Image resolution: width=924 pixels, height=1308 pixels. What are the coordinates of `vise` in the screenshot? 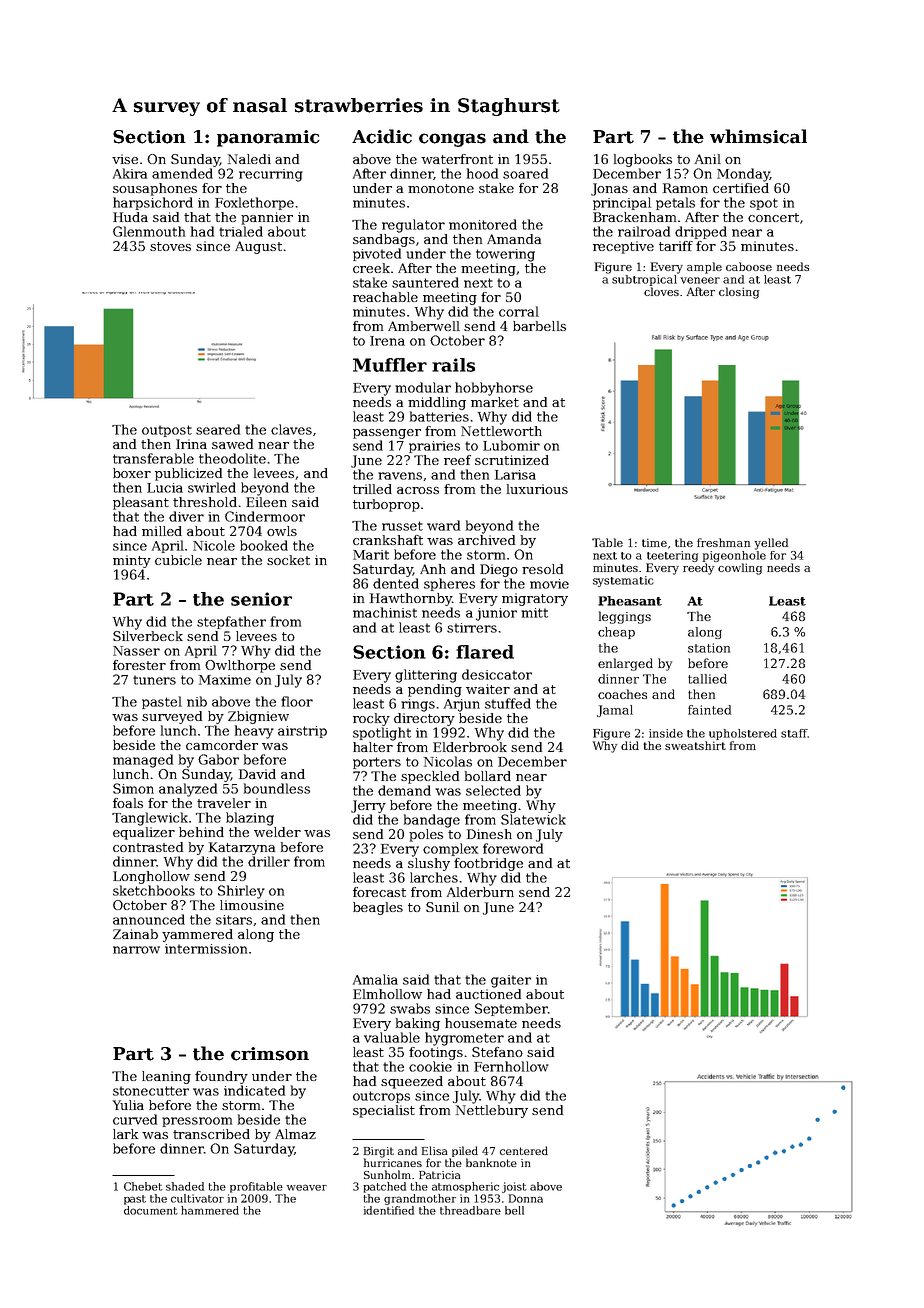 It's located at (125, 159).
